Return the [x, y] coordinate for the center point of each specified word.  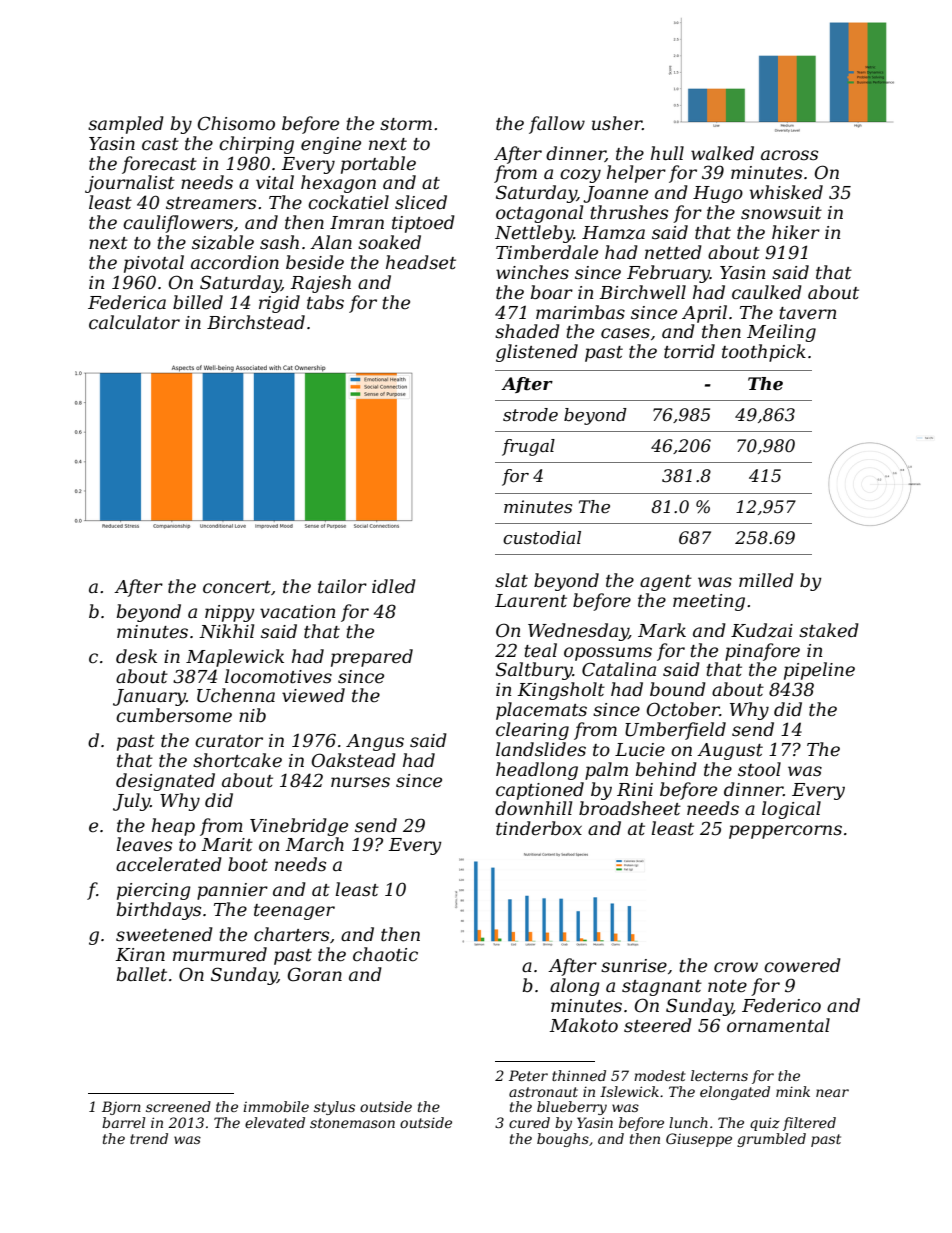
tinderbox [539, 828]
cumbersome [174, 715]
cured [529, 1122]
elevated [275, 1122]
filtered [809, 1124]
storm [406, 124]
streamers [211, 203]
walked [722, 153]
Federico [781, 1005]
